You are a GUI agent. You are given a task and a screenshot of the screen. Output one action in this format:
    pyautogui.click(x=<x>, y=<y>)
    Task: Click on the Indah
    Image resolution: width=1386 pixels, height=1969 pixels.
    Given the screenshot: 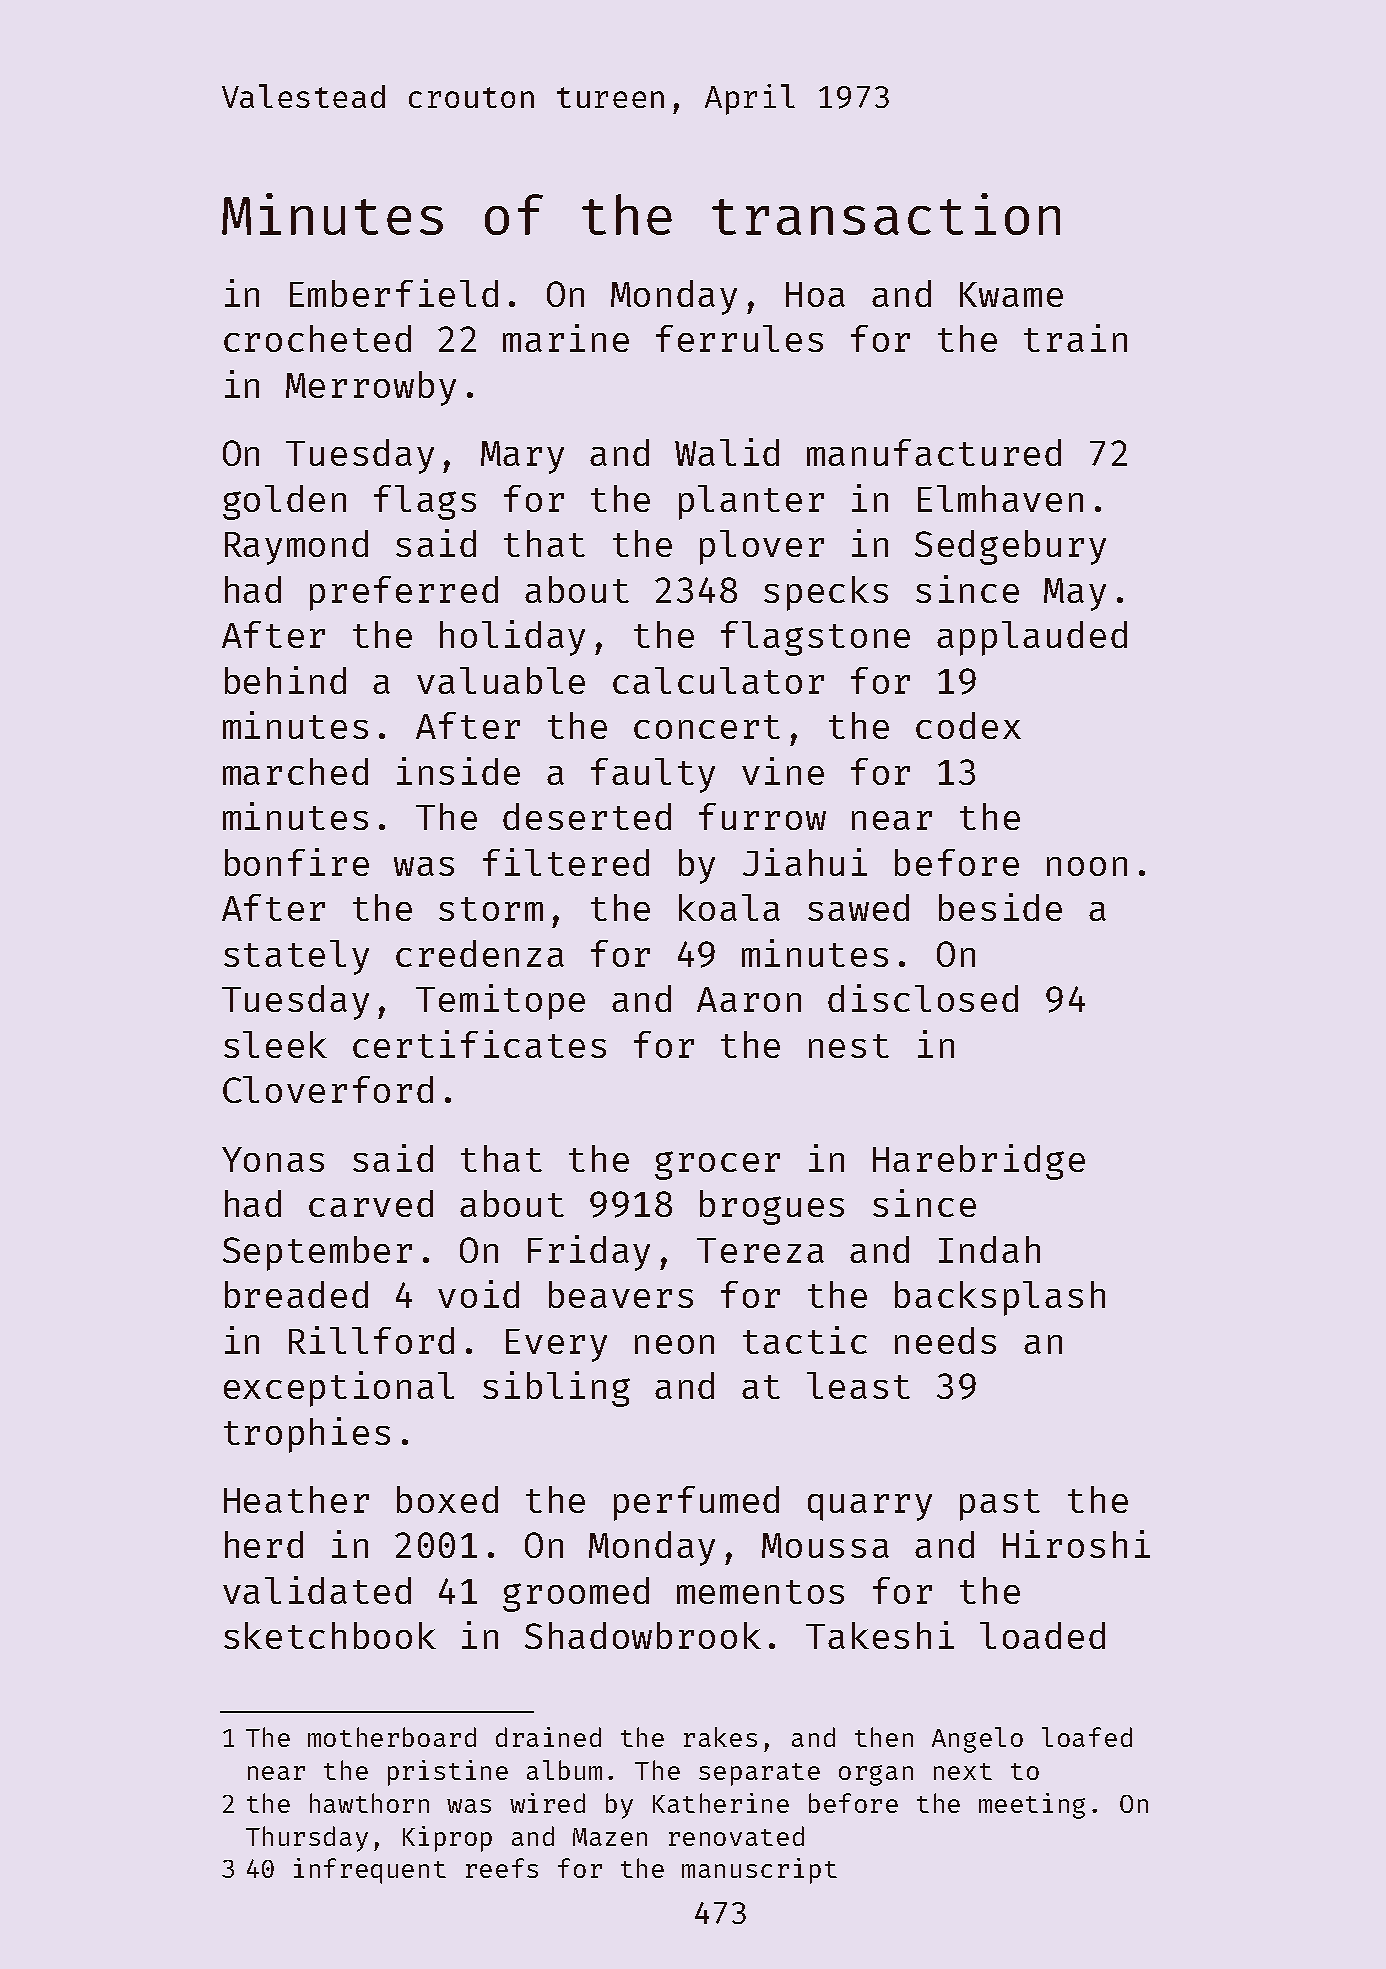 What is the action you would take?
    pyautogui.click(x=989, y=1249)
